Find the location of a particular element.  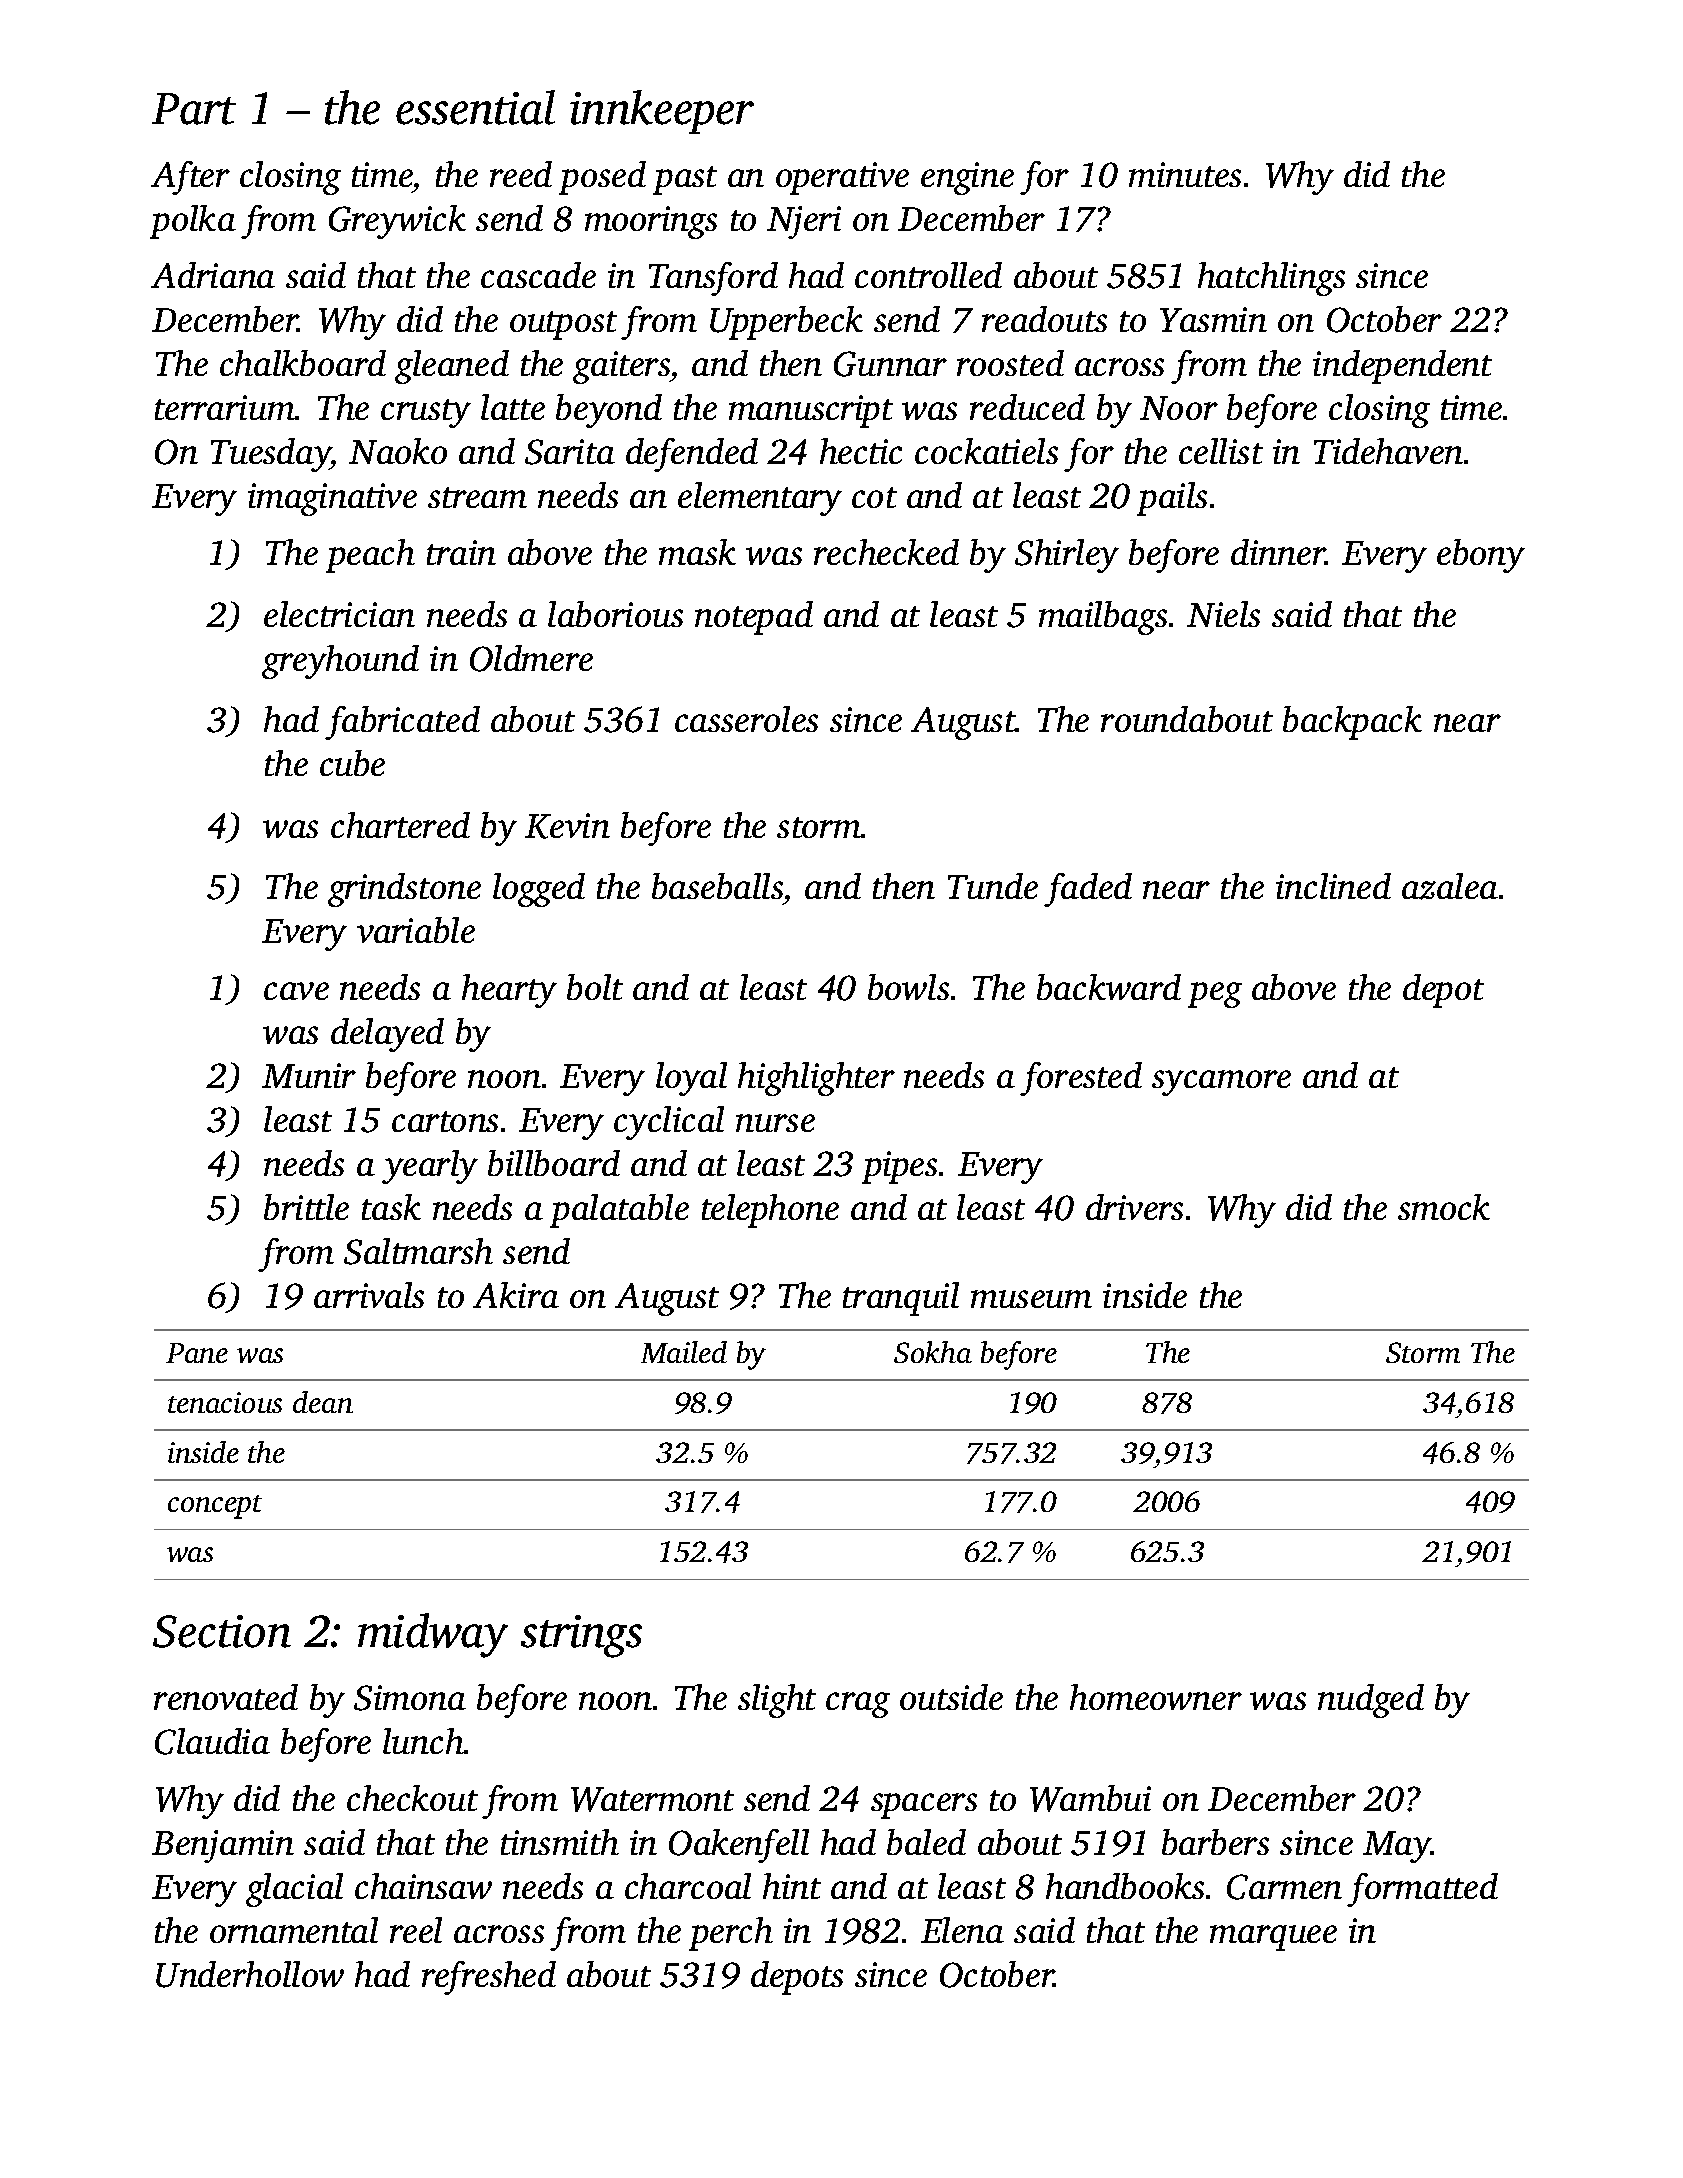

Part is located at coordinates (194, 109).
